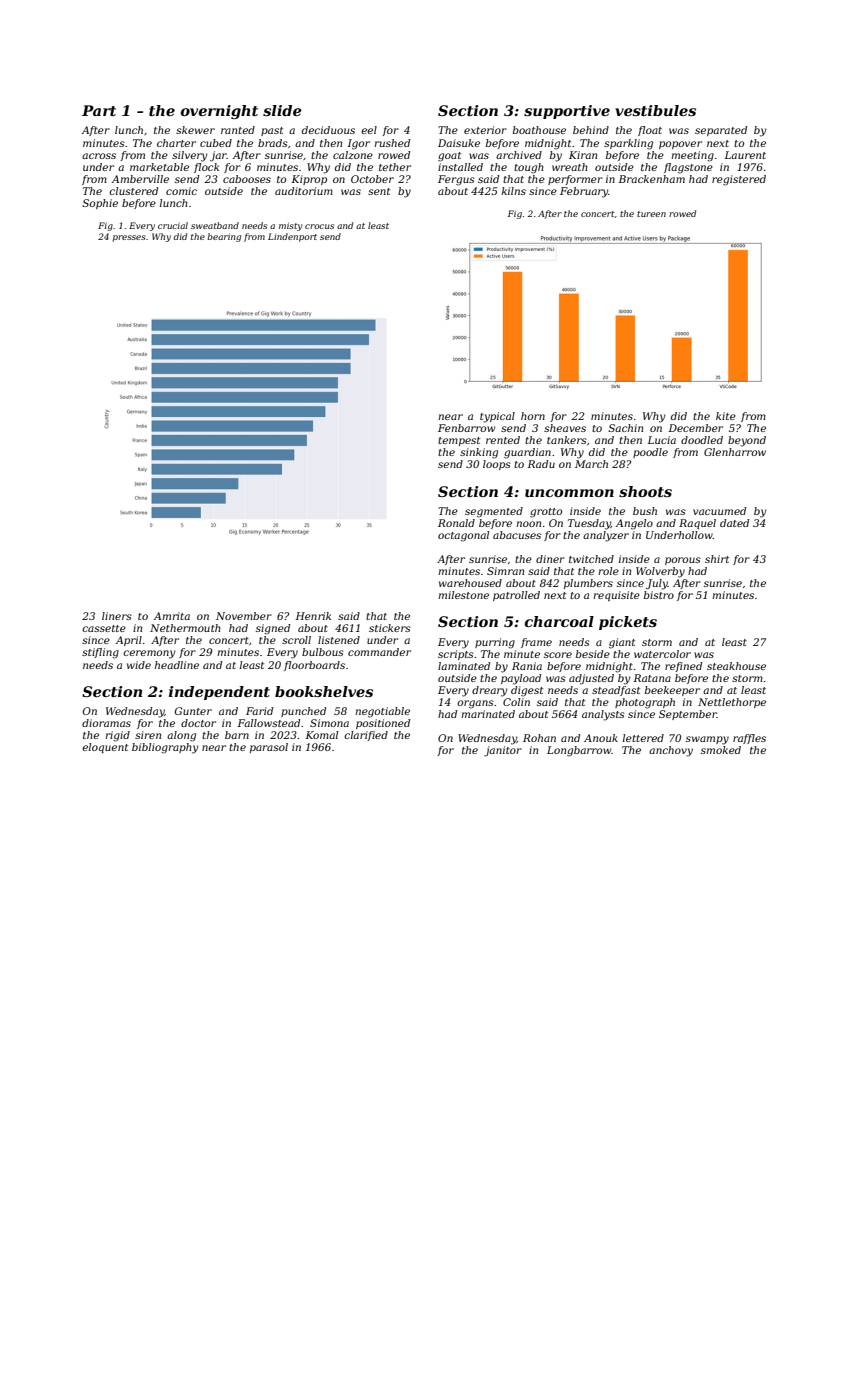  What do you see at coordinates (117, 616) in the screenshot?
I see `liners` at bounding box center [117, 616].
